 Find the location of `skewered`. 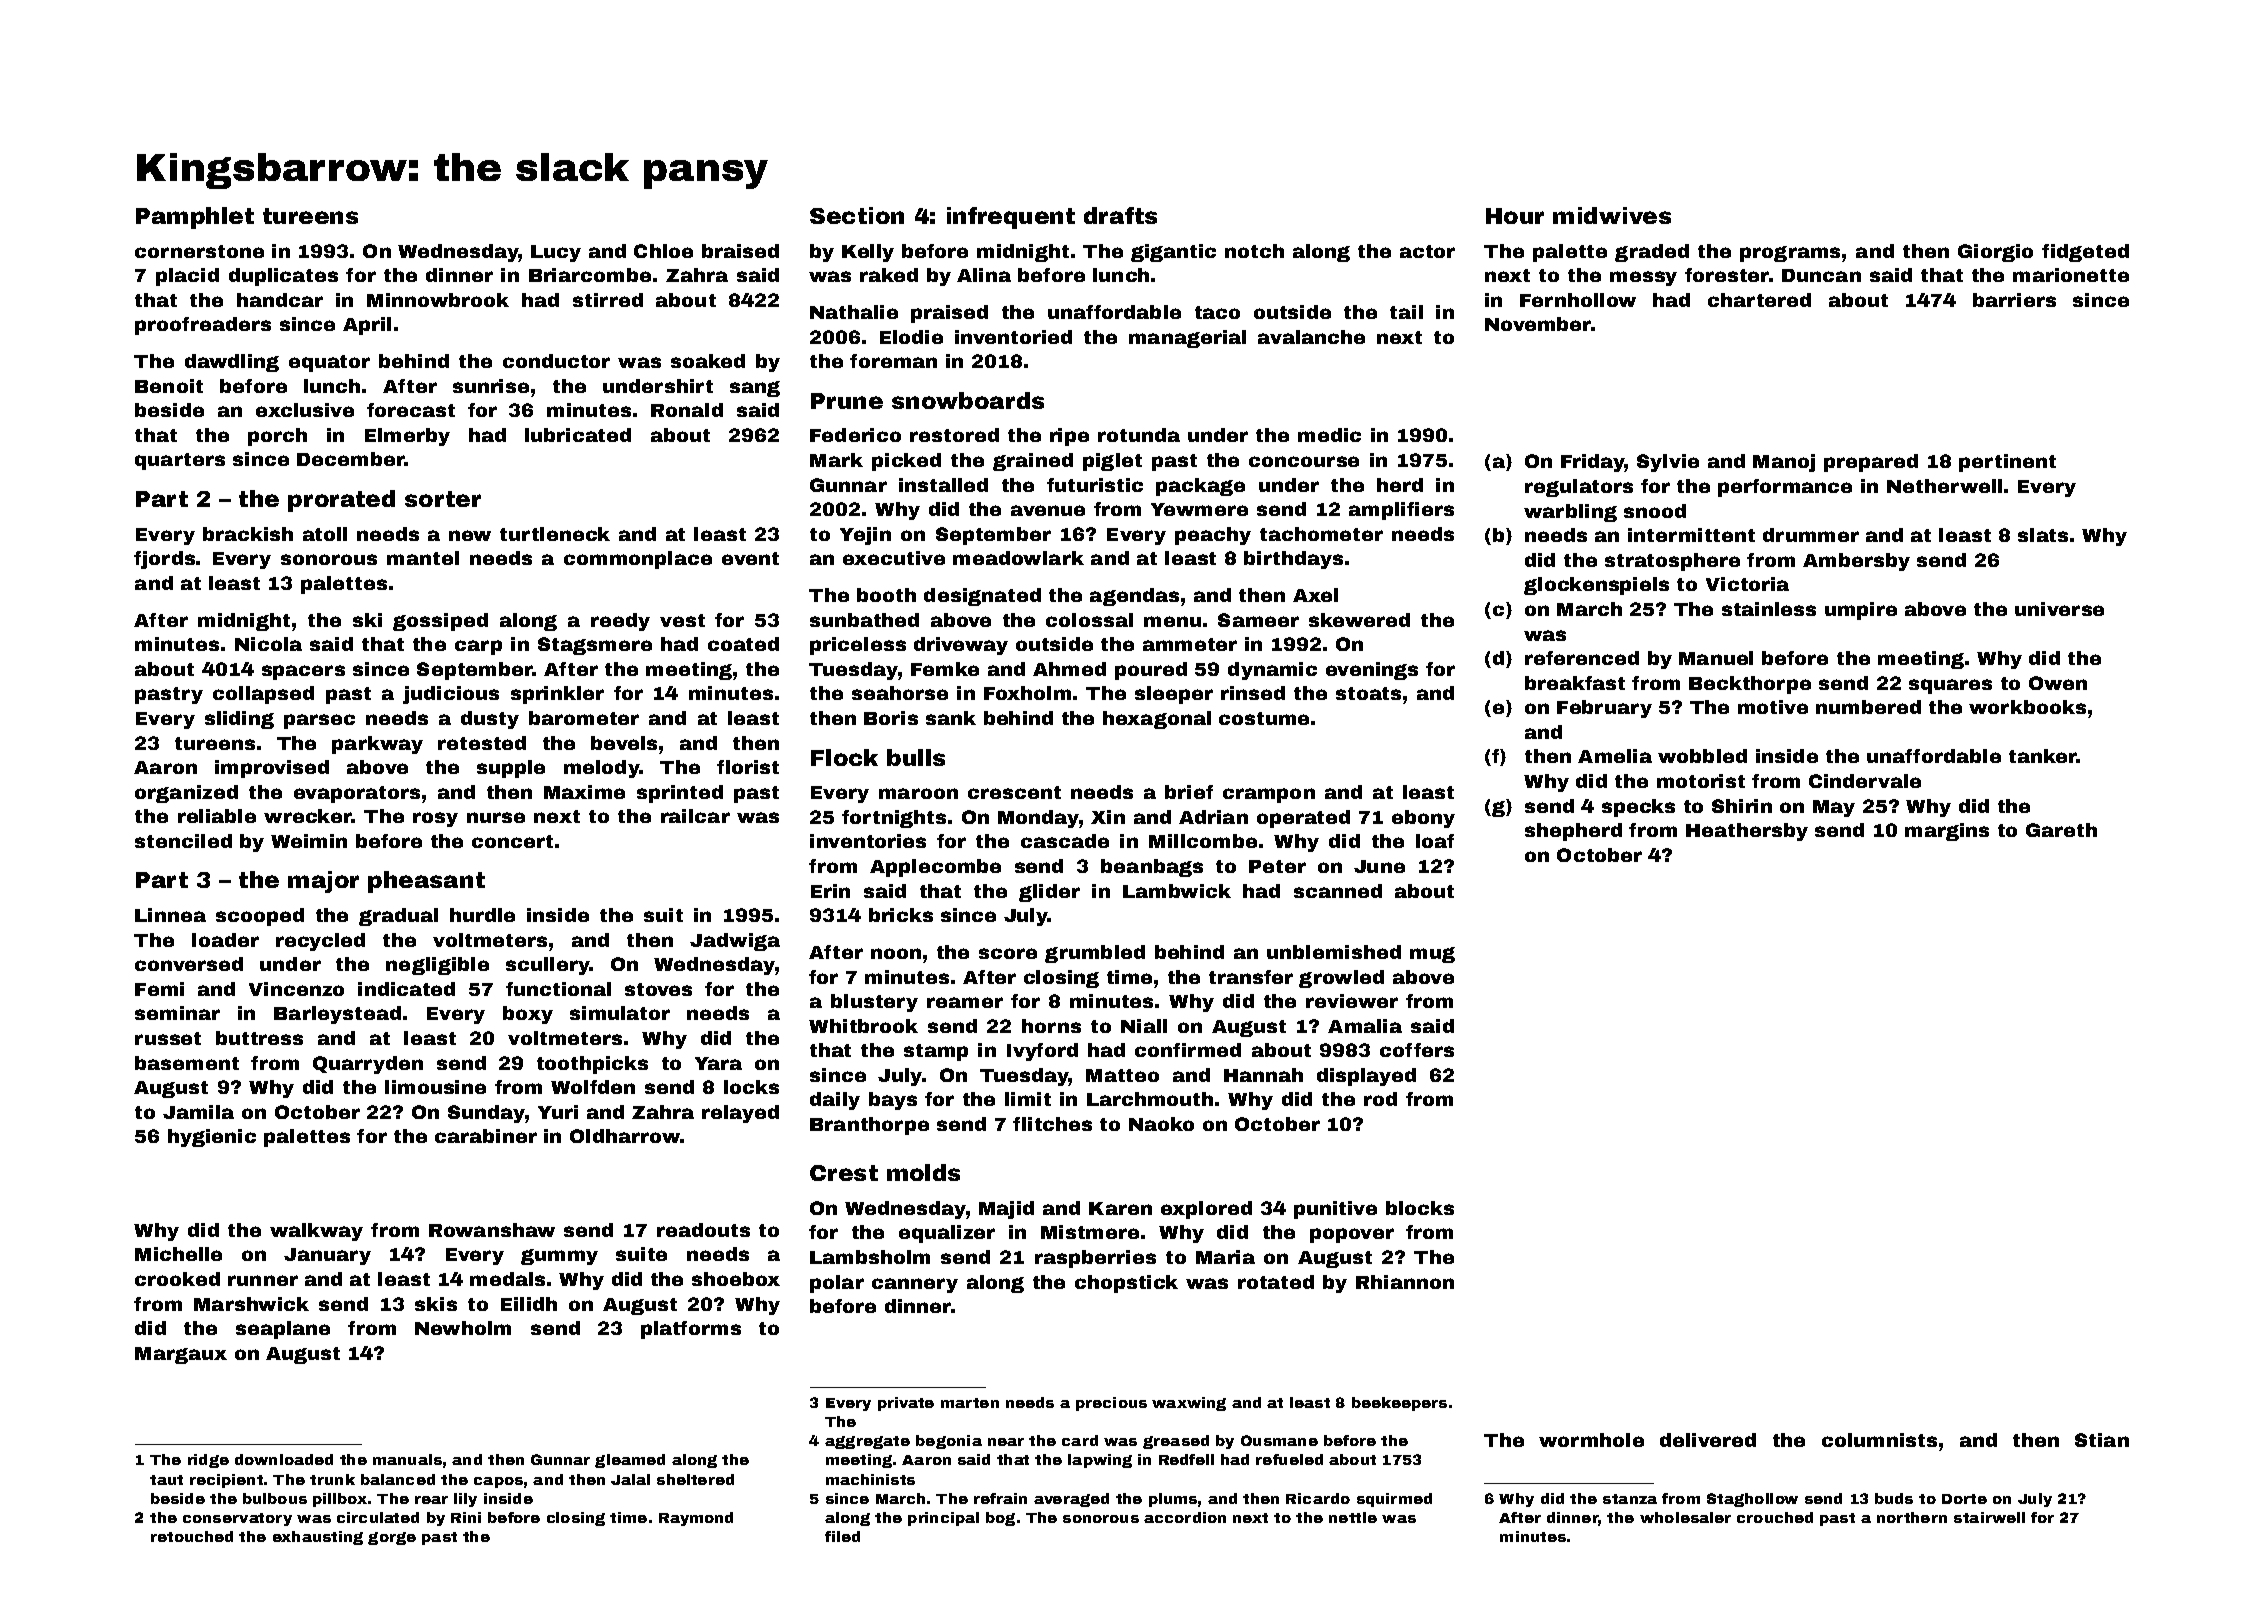

skewered is located at coordinates (1359, 620).
